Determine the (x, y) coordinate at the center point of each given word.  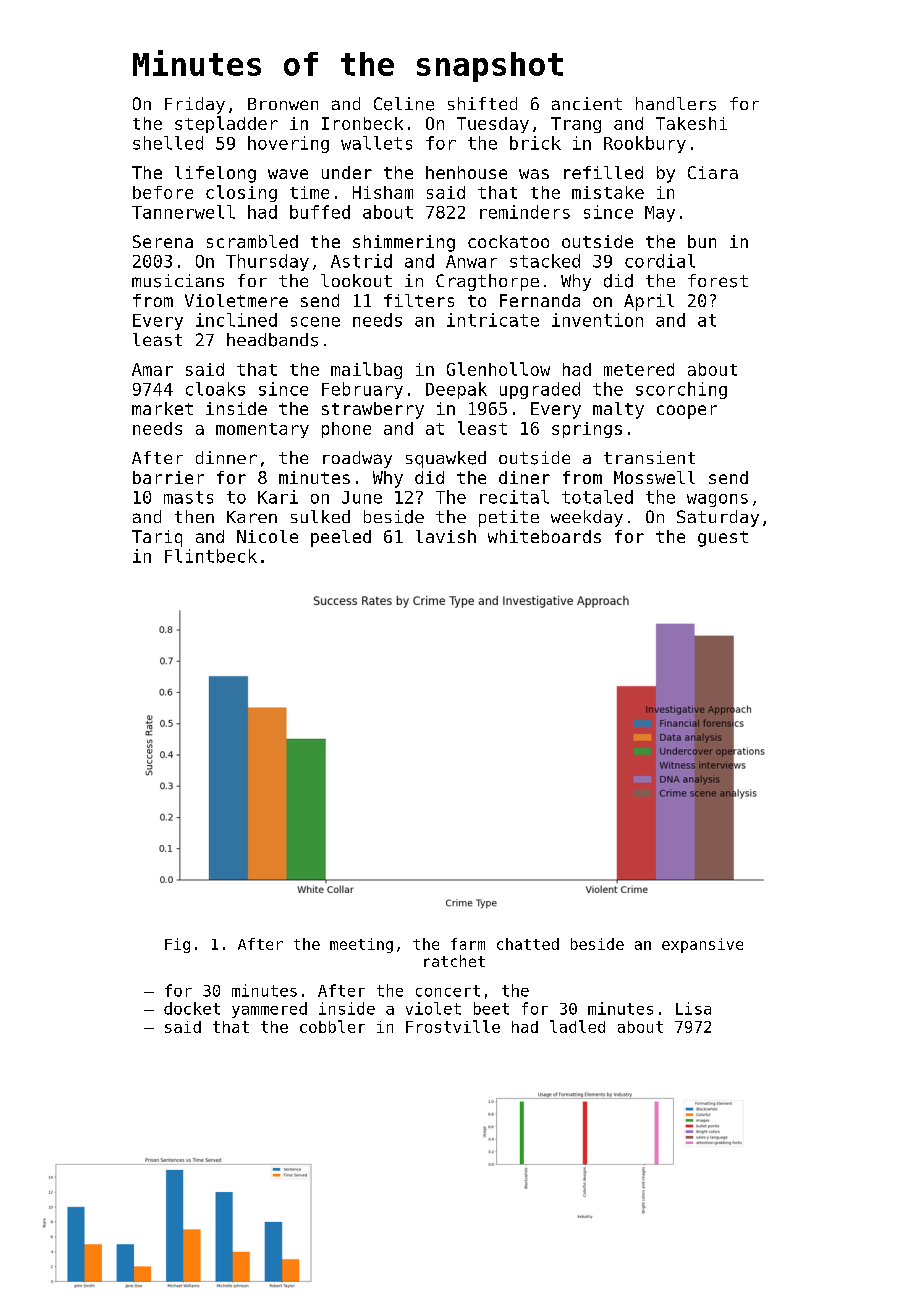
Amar (152, 369)
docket (192, 1008)
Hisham (383, 192)
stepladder (226, 124)
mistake (608, 192)
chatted (528, 944)
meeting (361, 945)
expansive (702, 945)
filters (419, 300)
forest (718, 281)
